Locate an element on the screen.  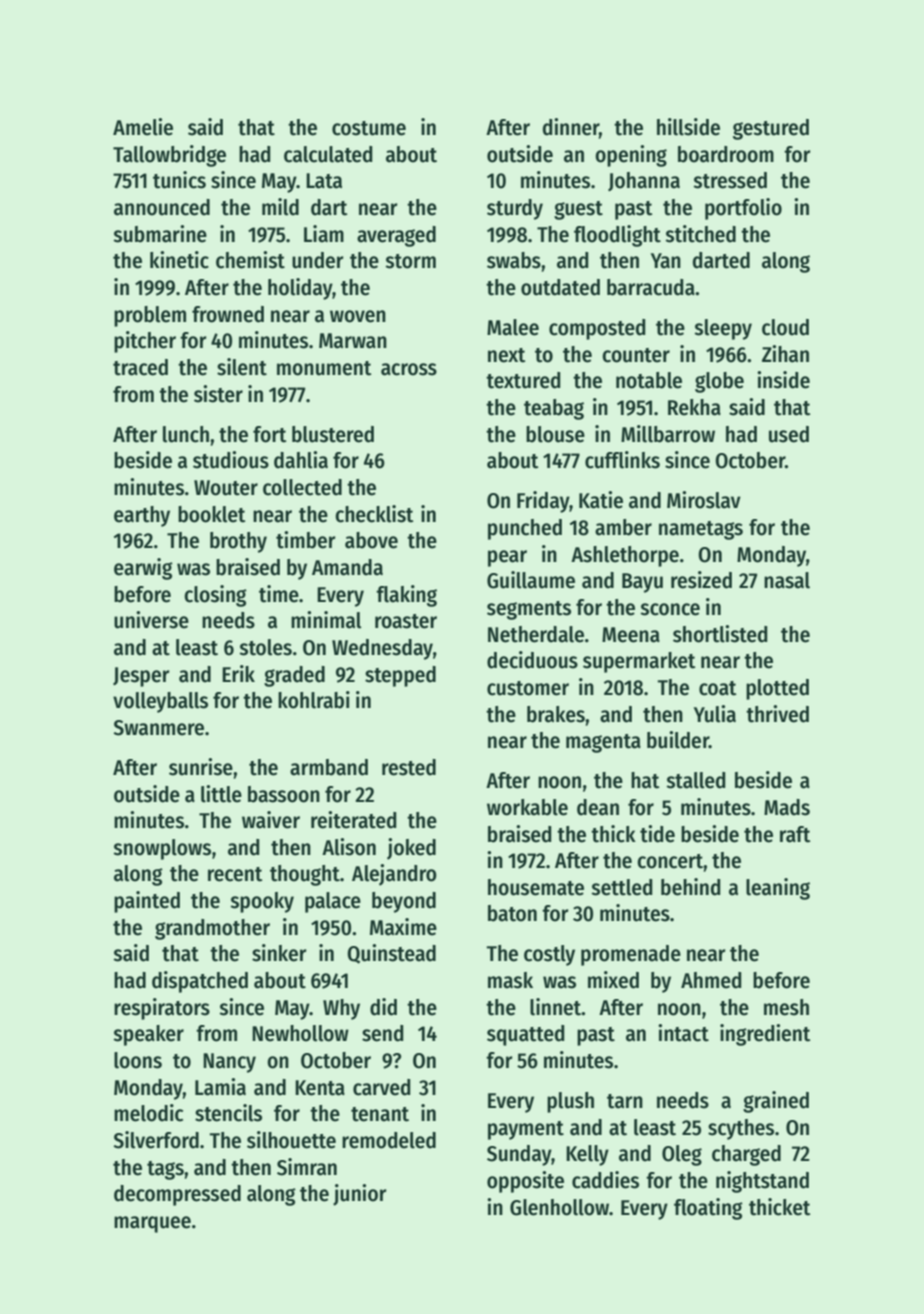
junior is located at coordinates (359, 1195).
